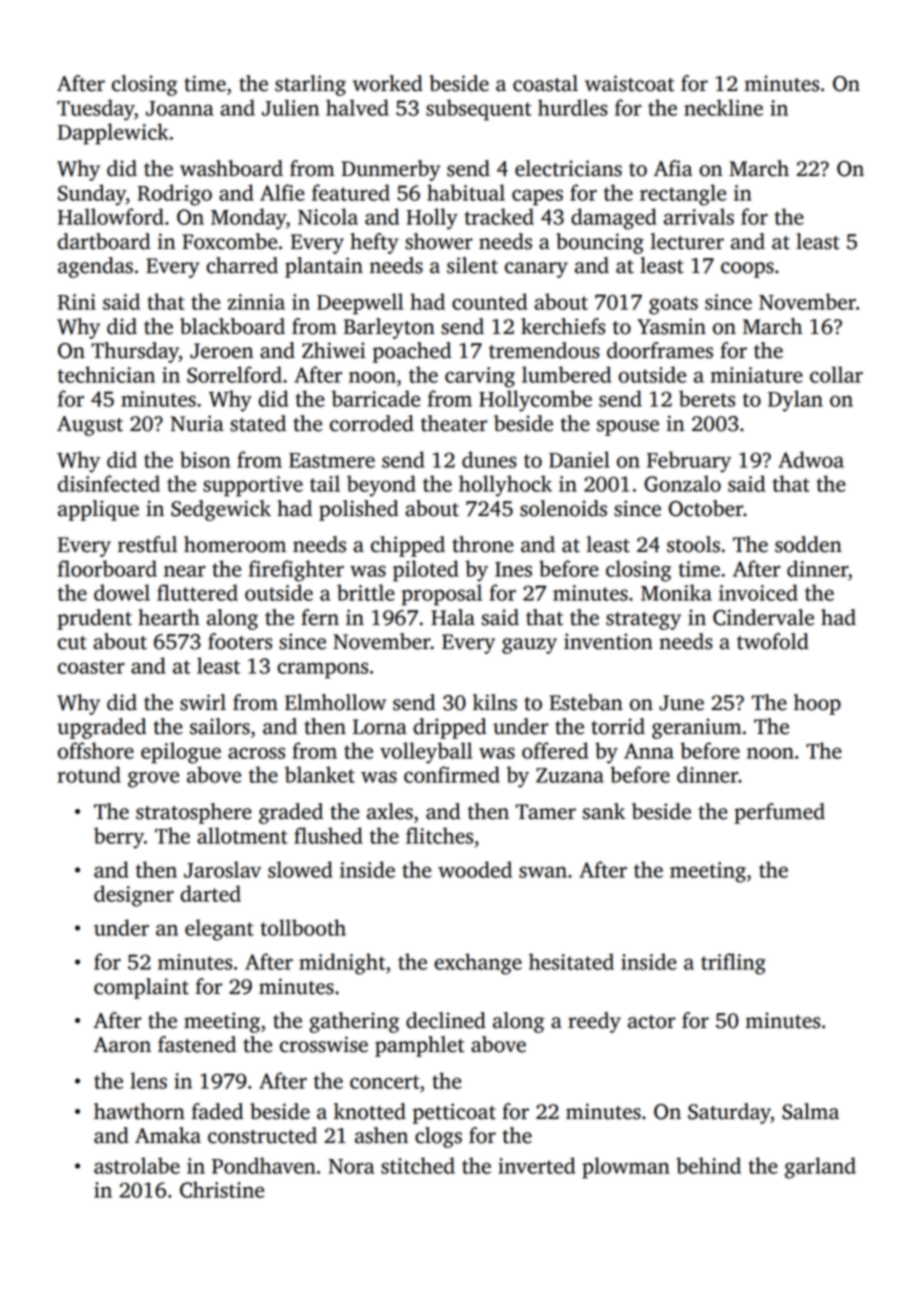  I want to click on astrolabe, so click(137, 1165).
